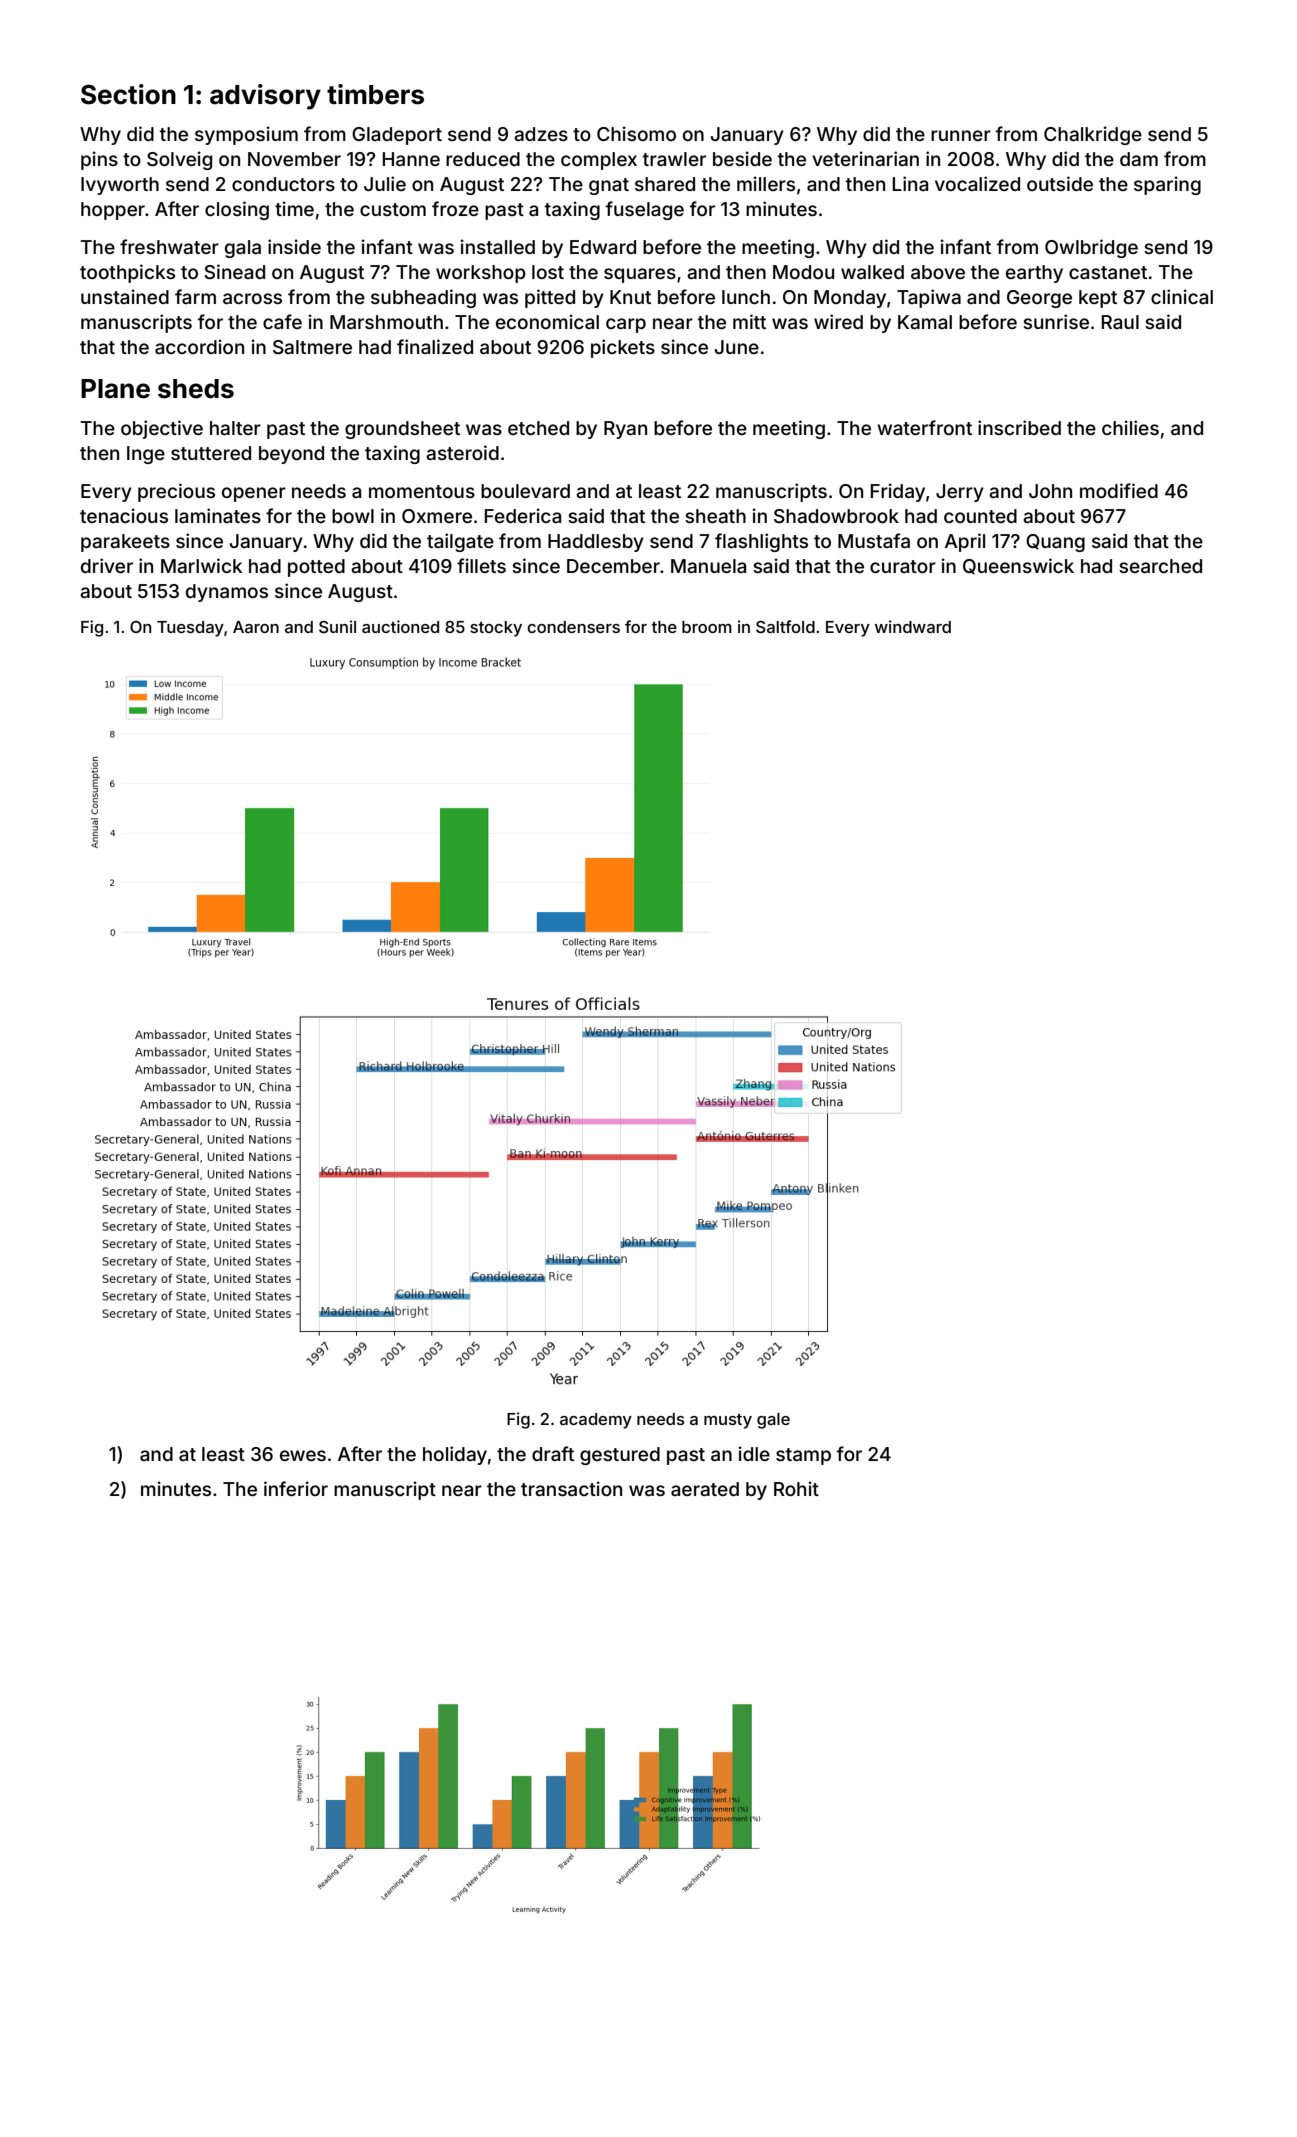 The height and width of the screenshot is (2137, 1297). What do you see at coordinates (961, 135) in the screenshot?
I see `runner` at bounding box center [961, 135].
